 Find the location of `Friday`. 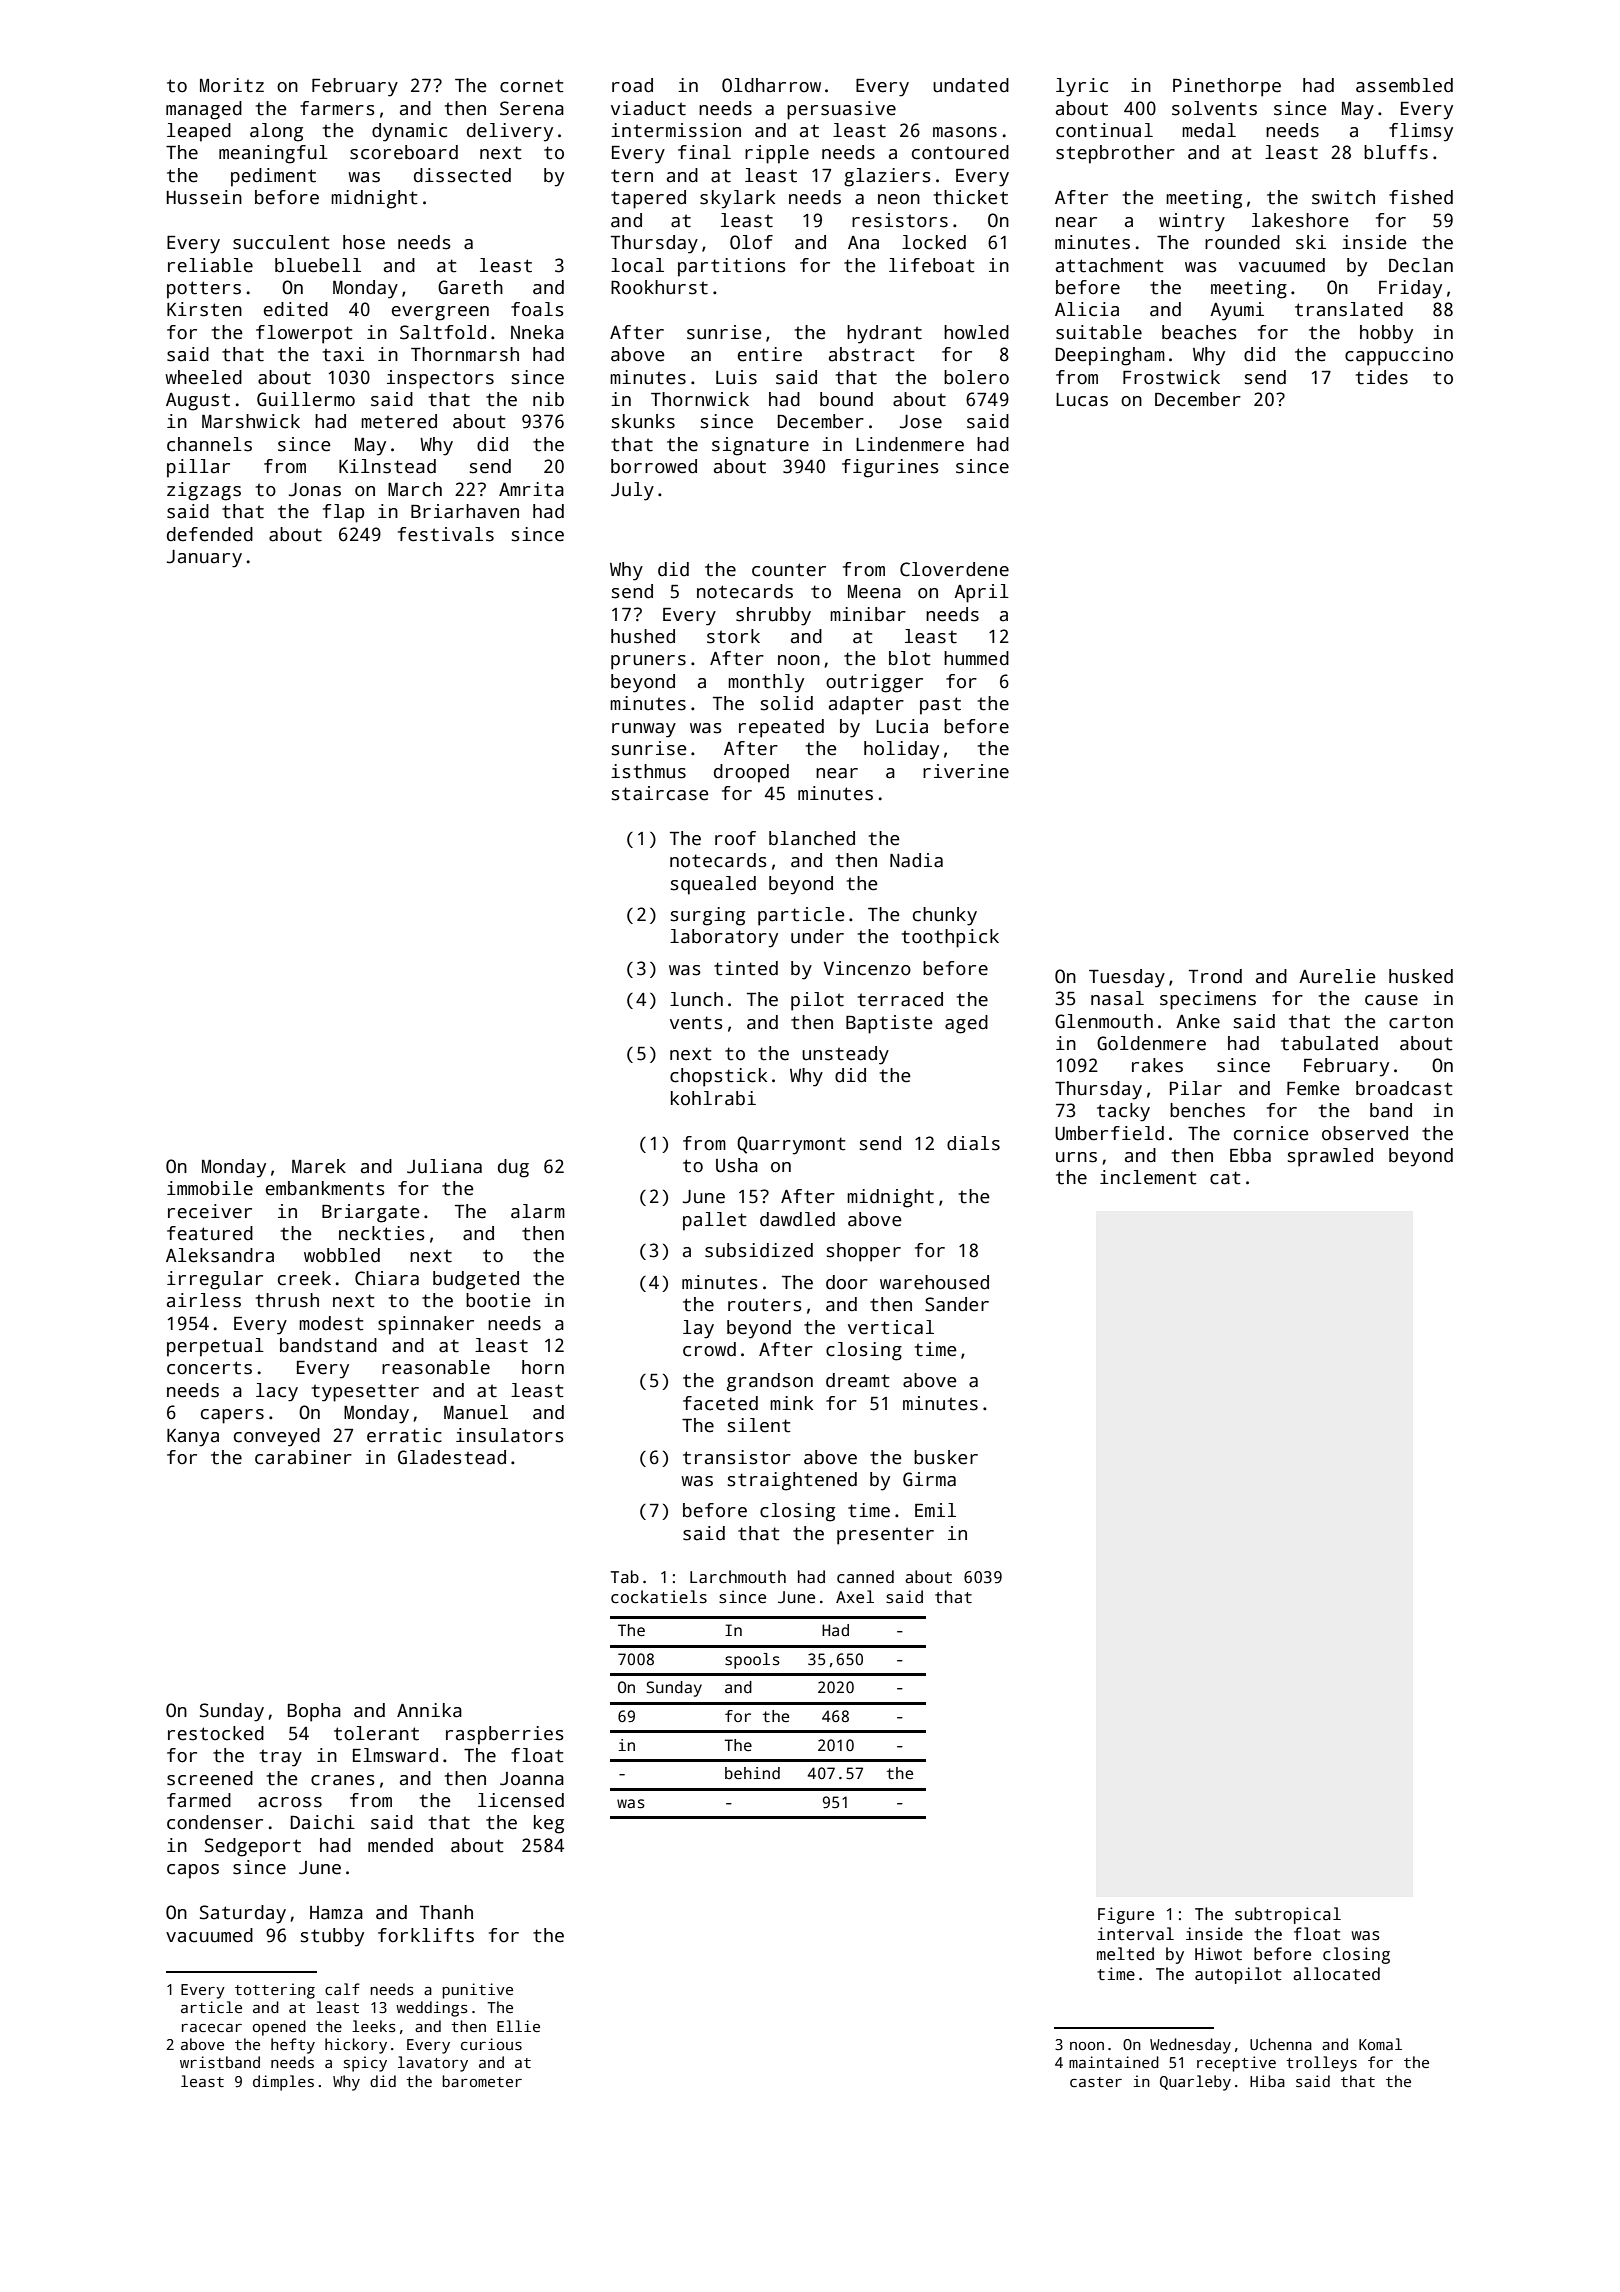

Friday is located at coordinates (1410, 289).
